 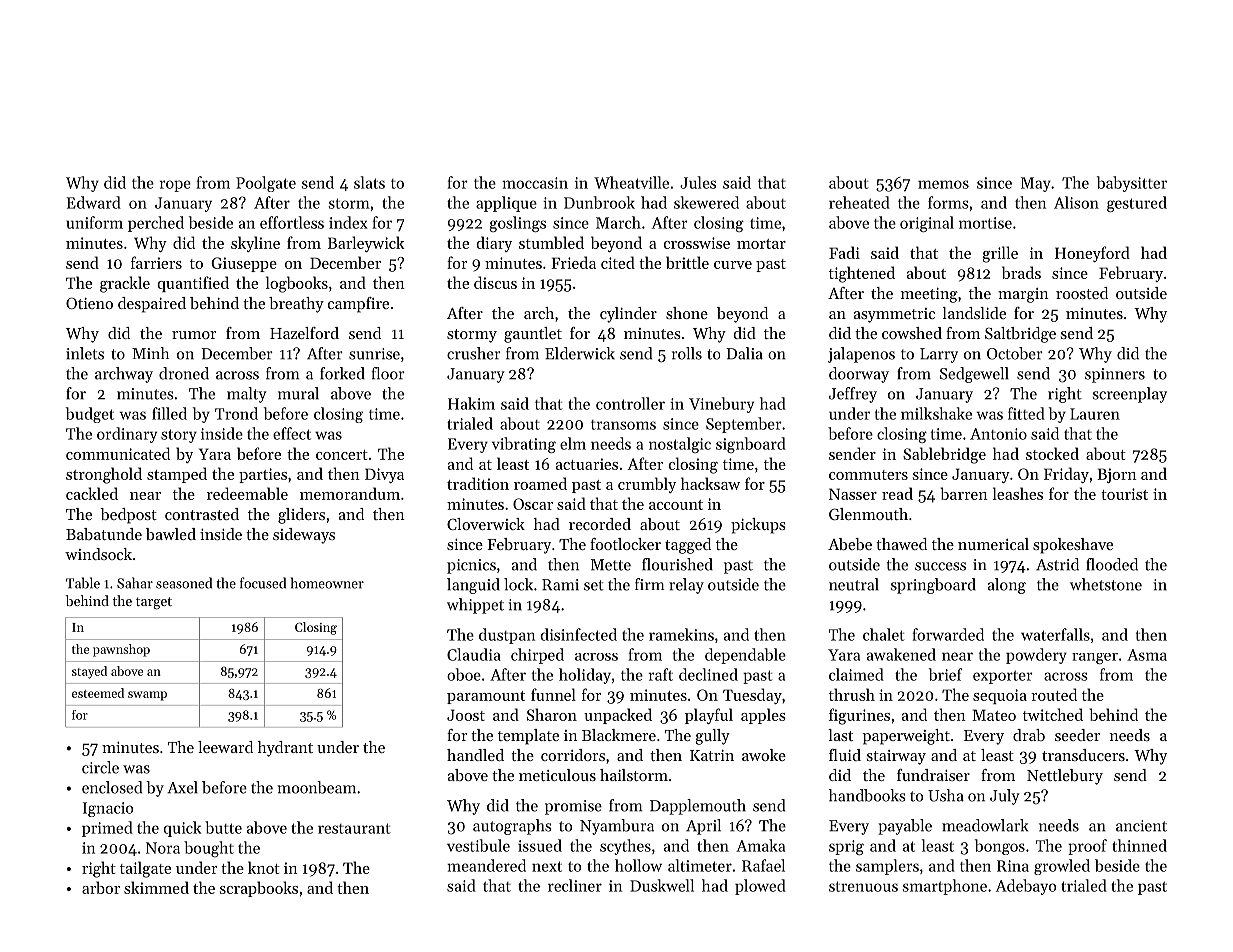 I want to click on Elderwick, so click(x=580, y=353).
